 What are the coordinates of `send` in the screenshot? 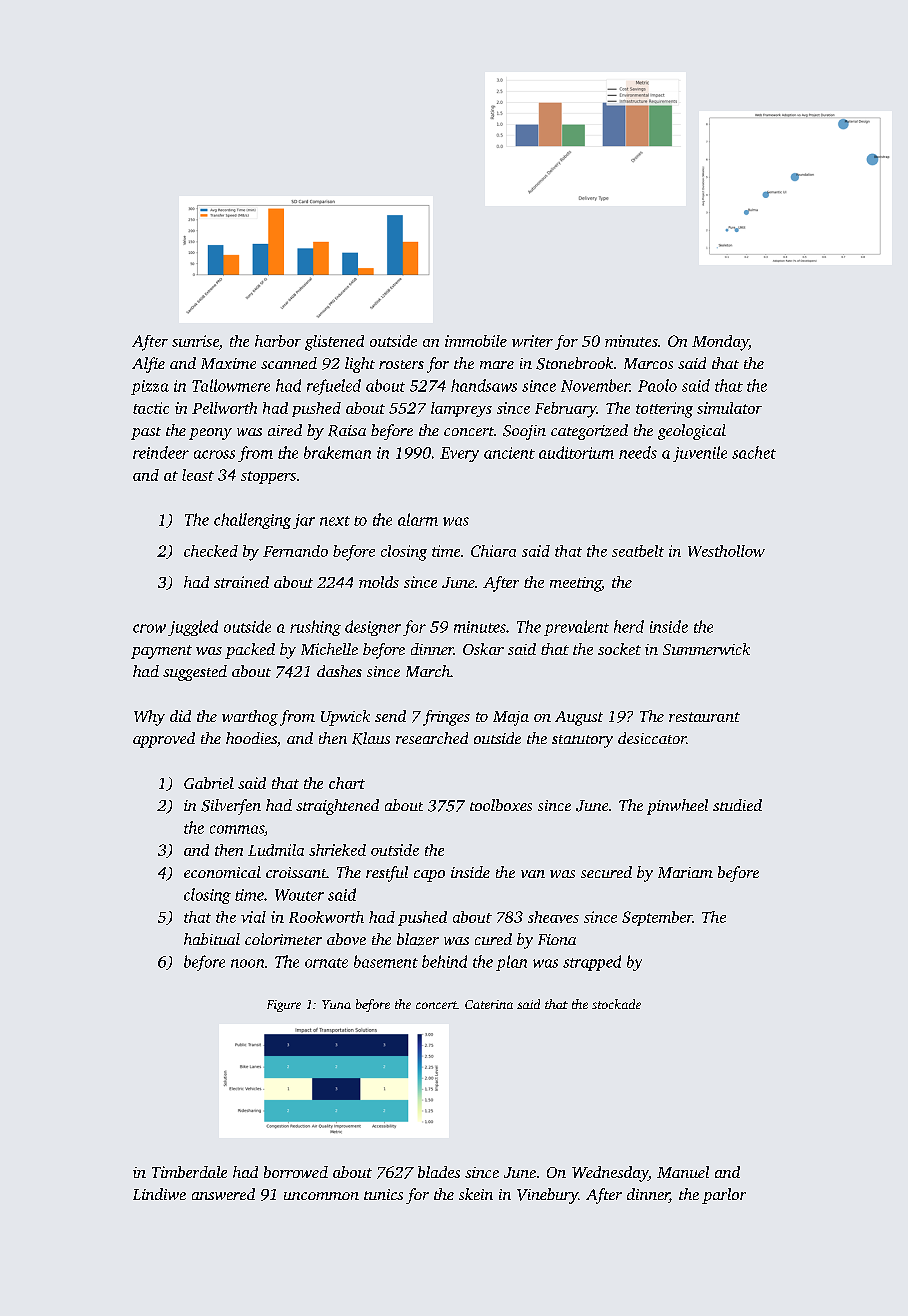 It's located at (390, 716).
